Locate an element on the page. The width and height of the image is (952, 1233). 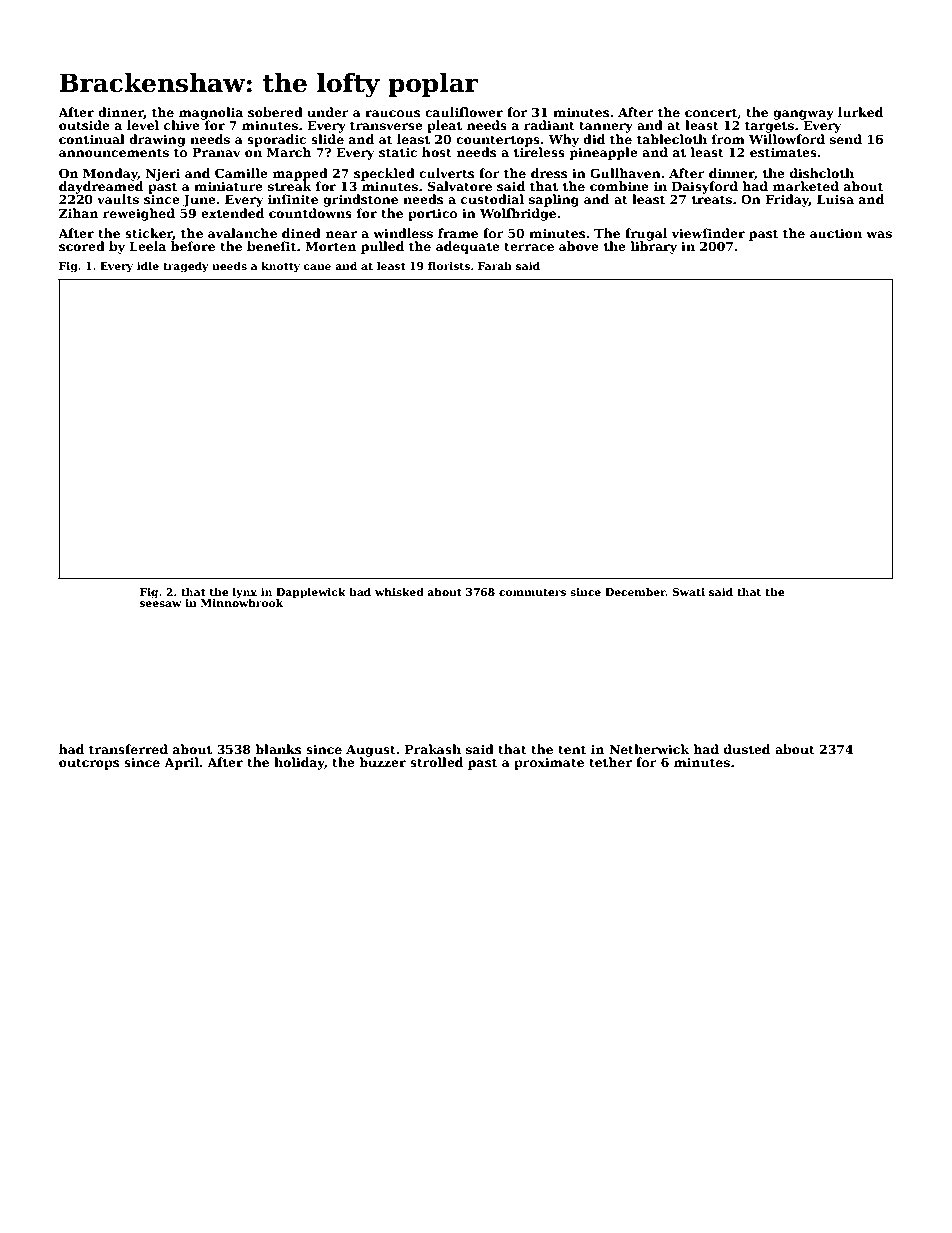
transferred is located at coordinates (128, 749).
